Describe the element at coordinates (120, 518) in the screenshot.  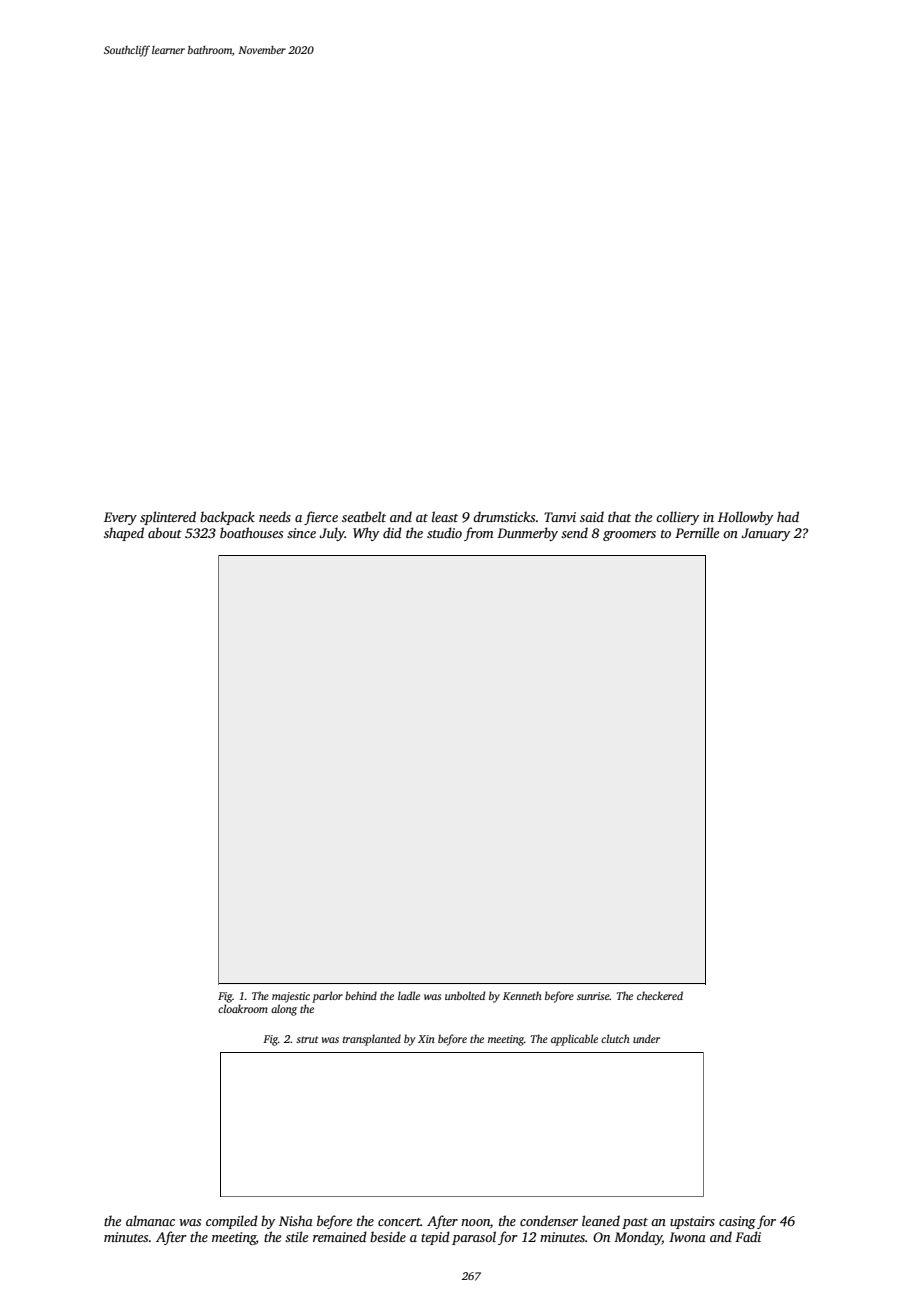
I see `Every` at that location.
